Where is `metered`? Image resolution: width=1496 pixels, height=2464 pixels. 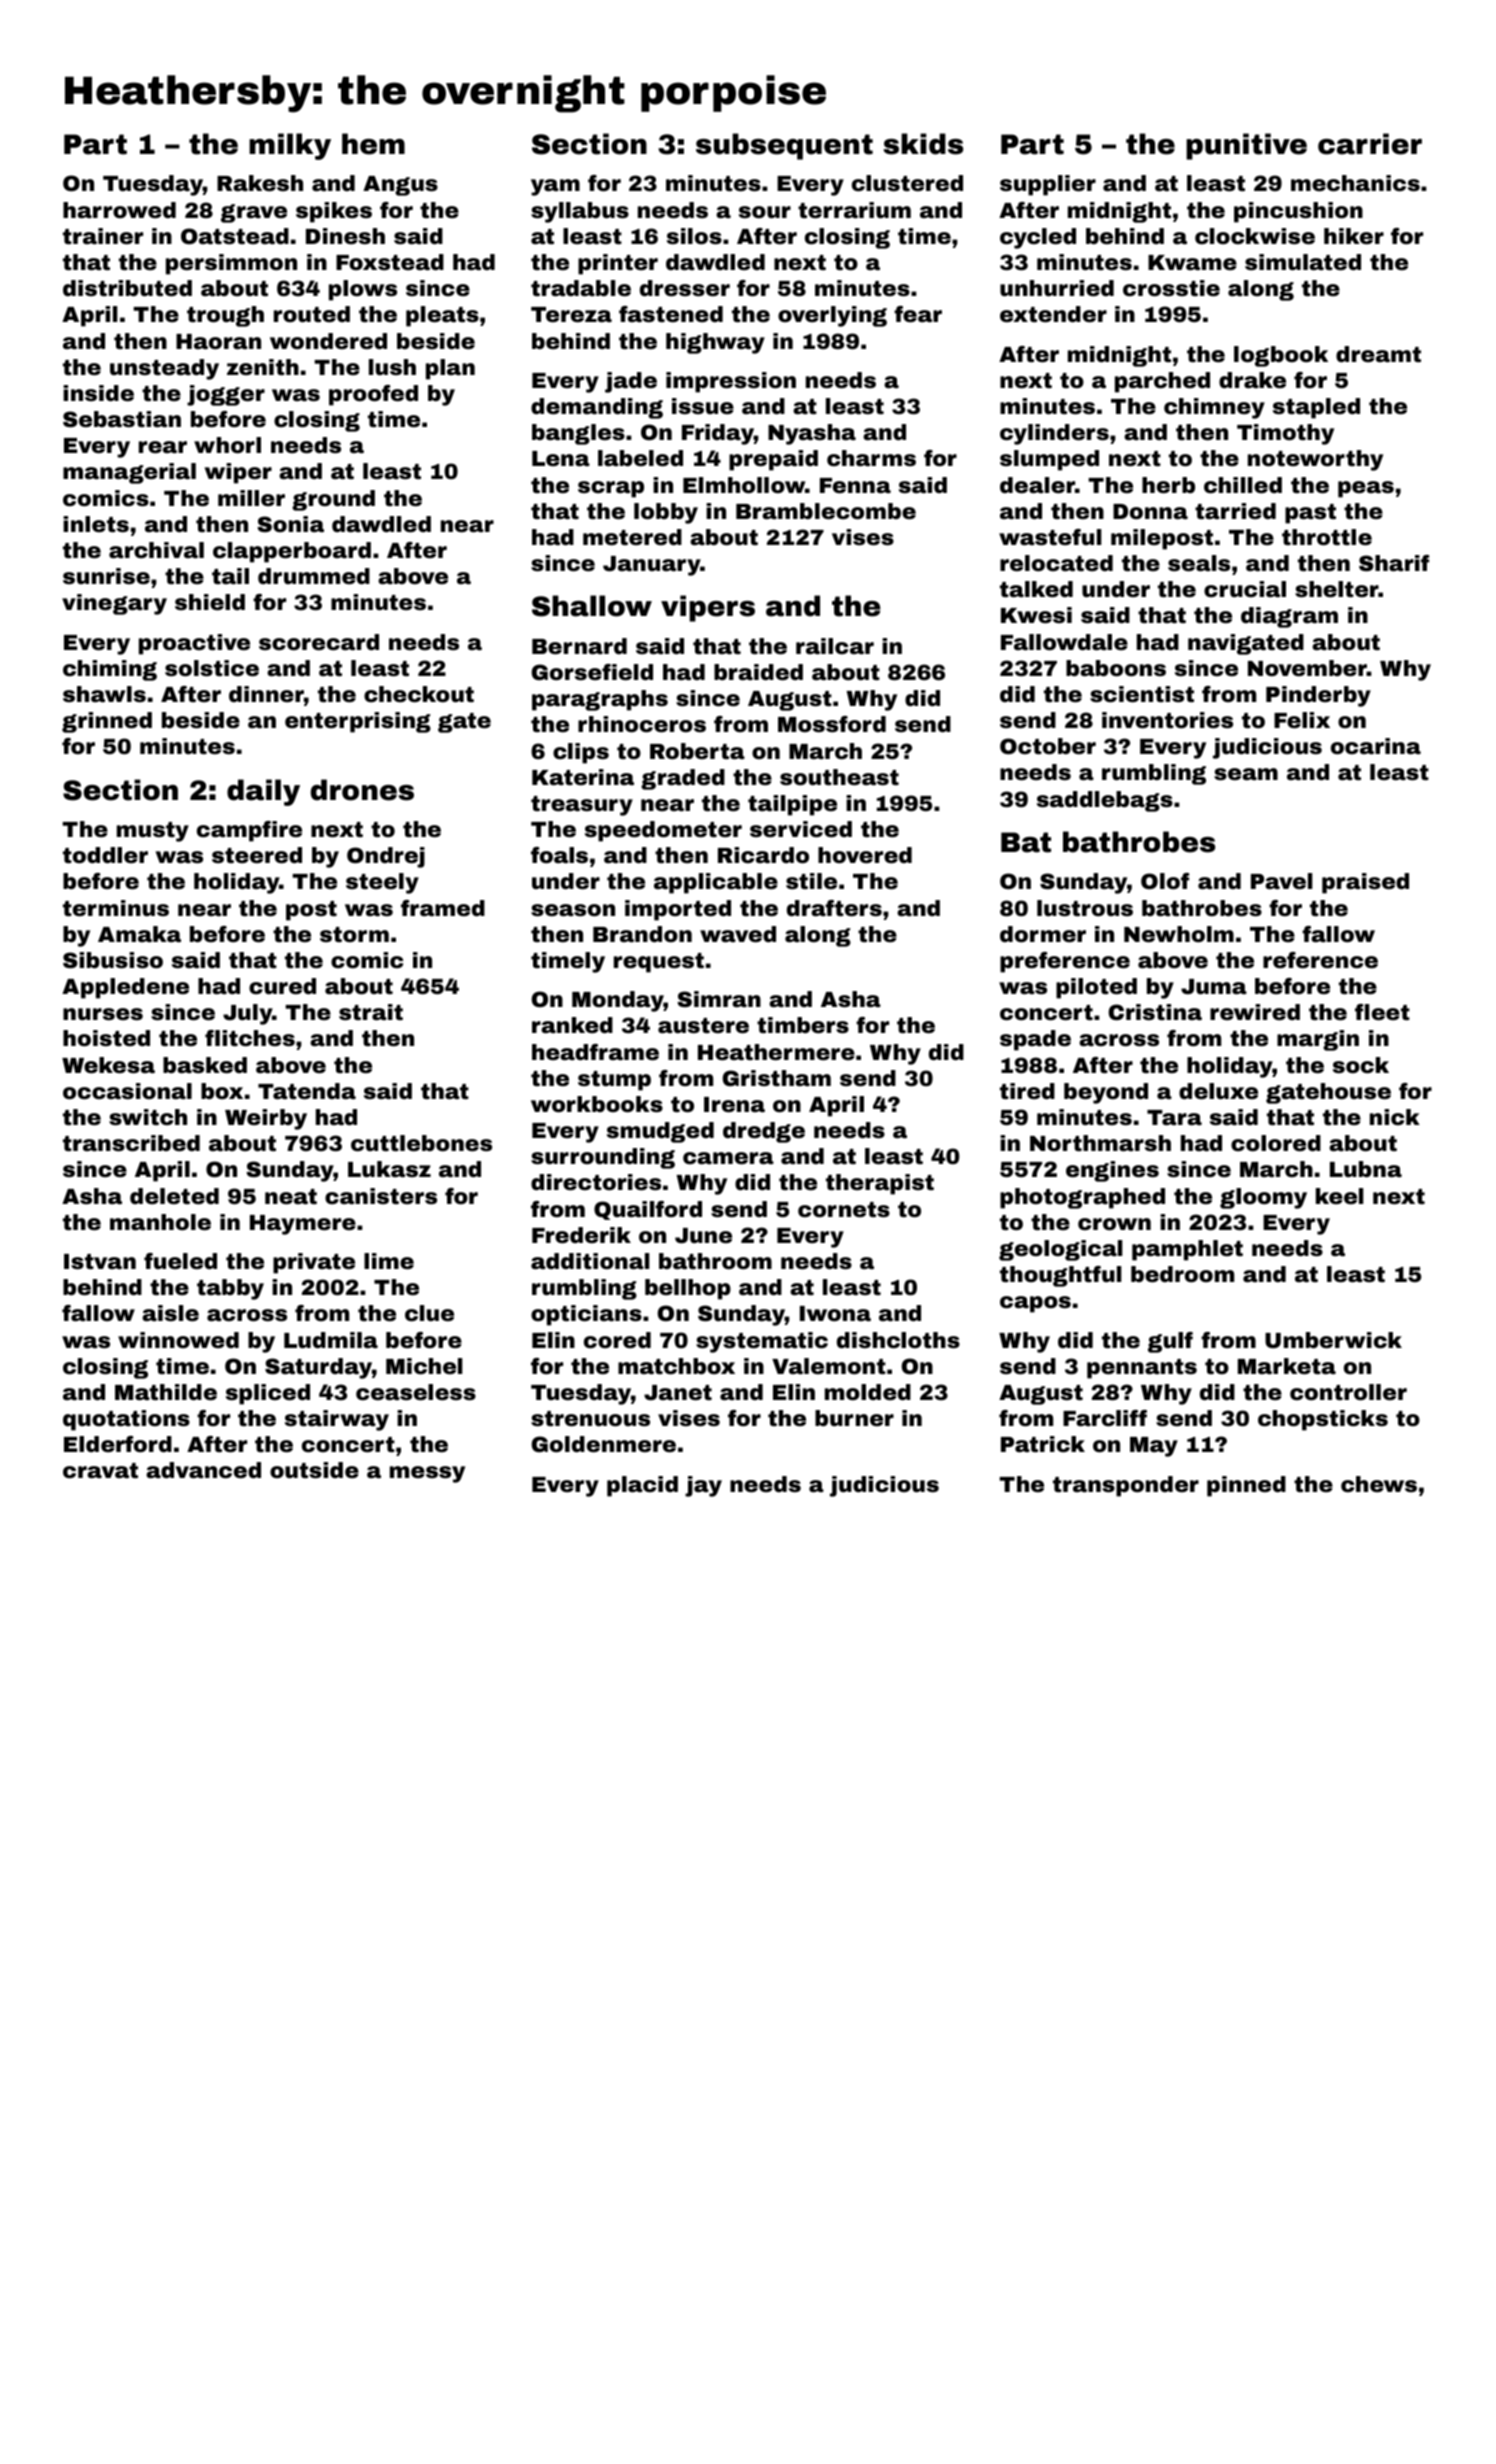
metered is located at coordinates (632, 537).
